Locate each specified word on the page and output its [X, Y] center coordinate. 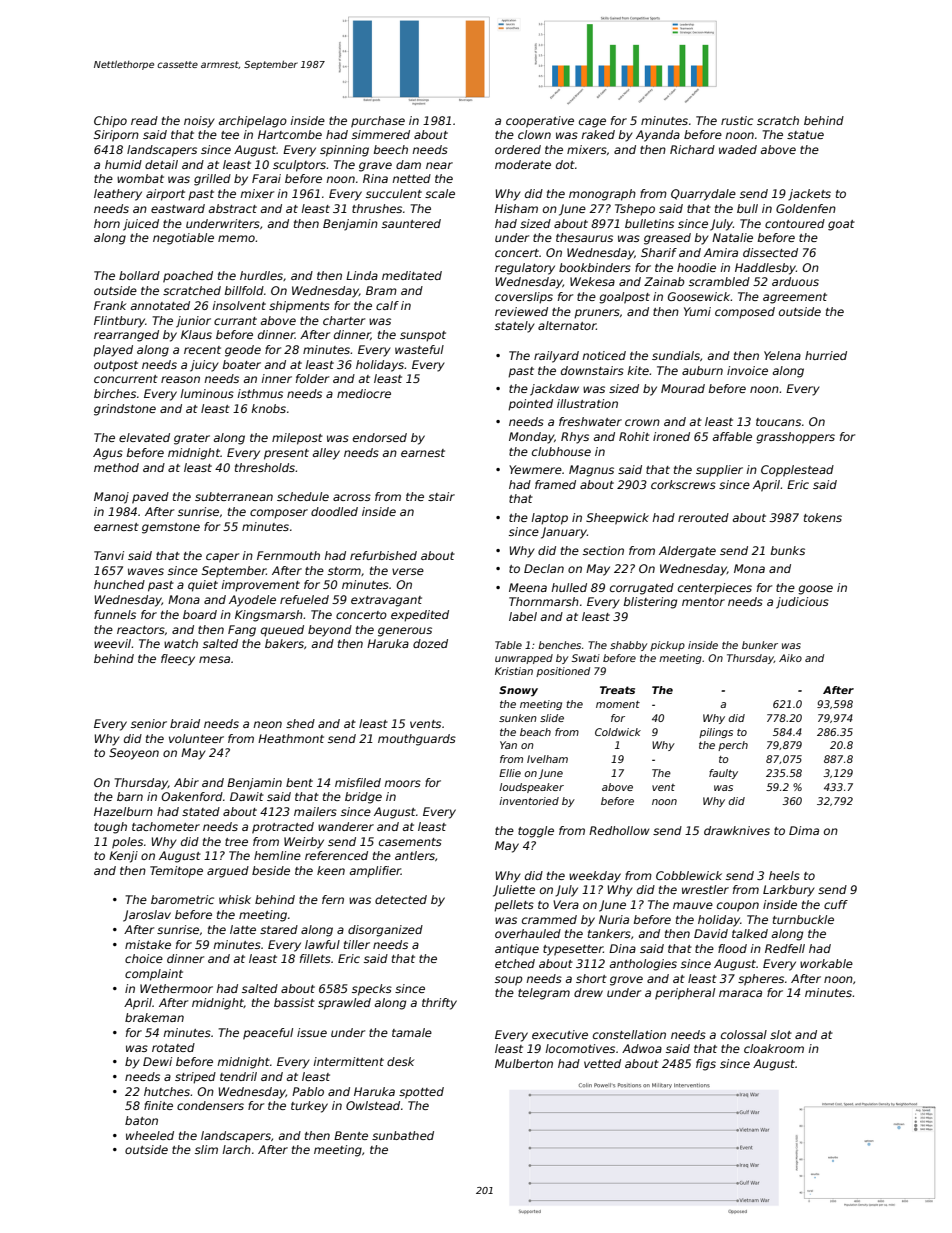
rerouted [703, 517]
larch [236, 1149]
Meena [528, 587]
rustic [737, 120]
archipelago [252, 122]
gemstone [171, 528]
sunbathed [403, 1135]
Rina [375, 178]
